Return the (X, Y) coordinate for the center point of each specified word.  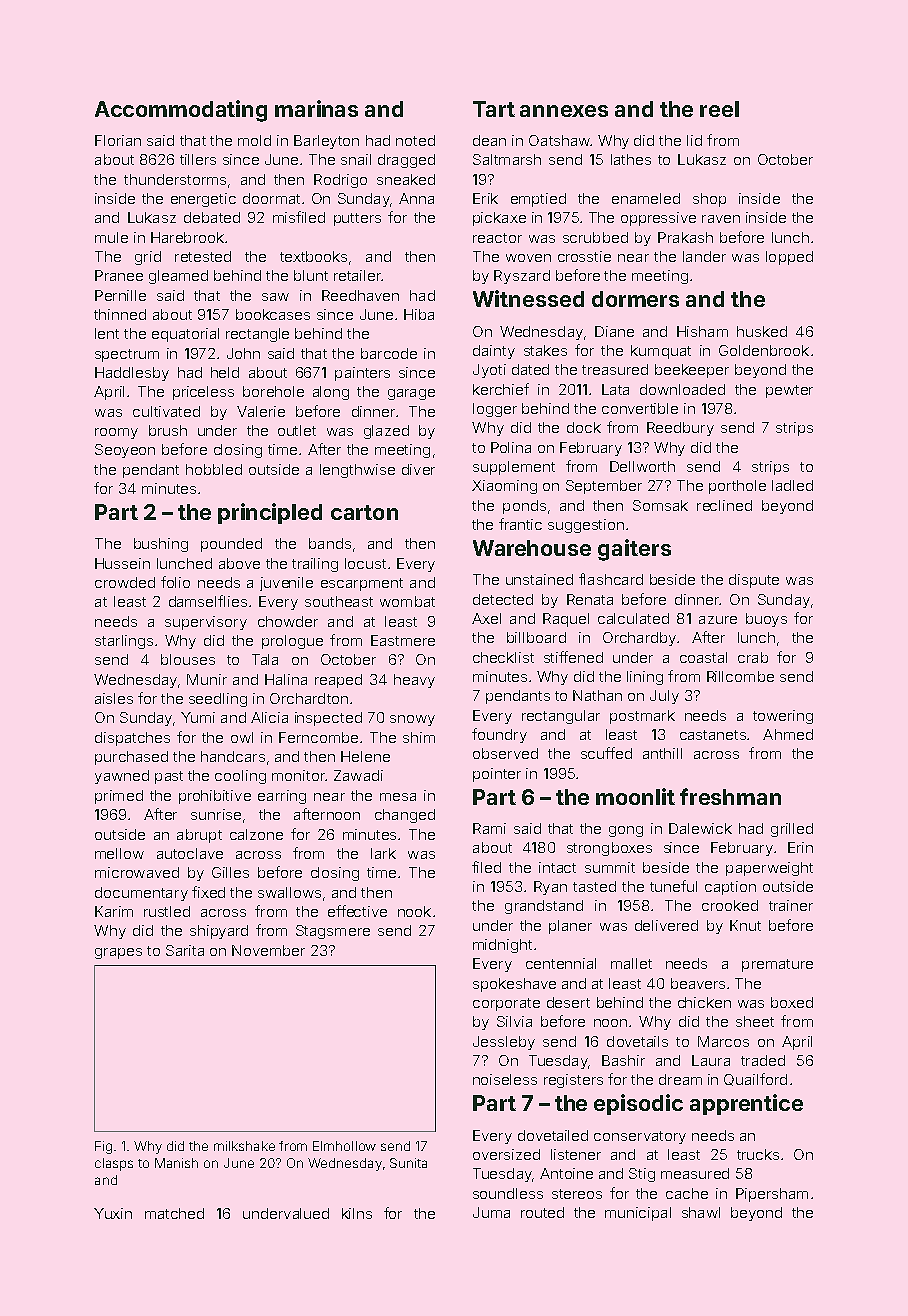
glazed (386, 432)
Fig (103, 1147)
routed (542, 1212)
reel (719, 109)
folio (175, 582)
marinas (316, 108)
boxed (792, 1002)
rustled (167, 911)
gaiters (634, 550)
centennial (561, 963)
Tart (494, 109)
